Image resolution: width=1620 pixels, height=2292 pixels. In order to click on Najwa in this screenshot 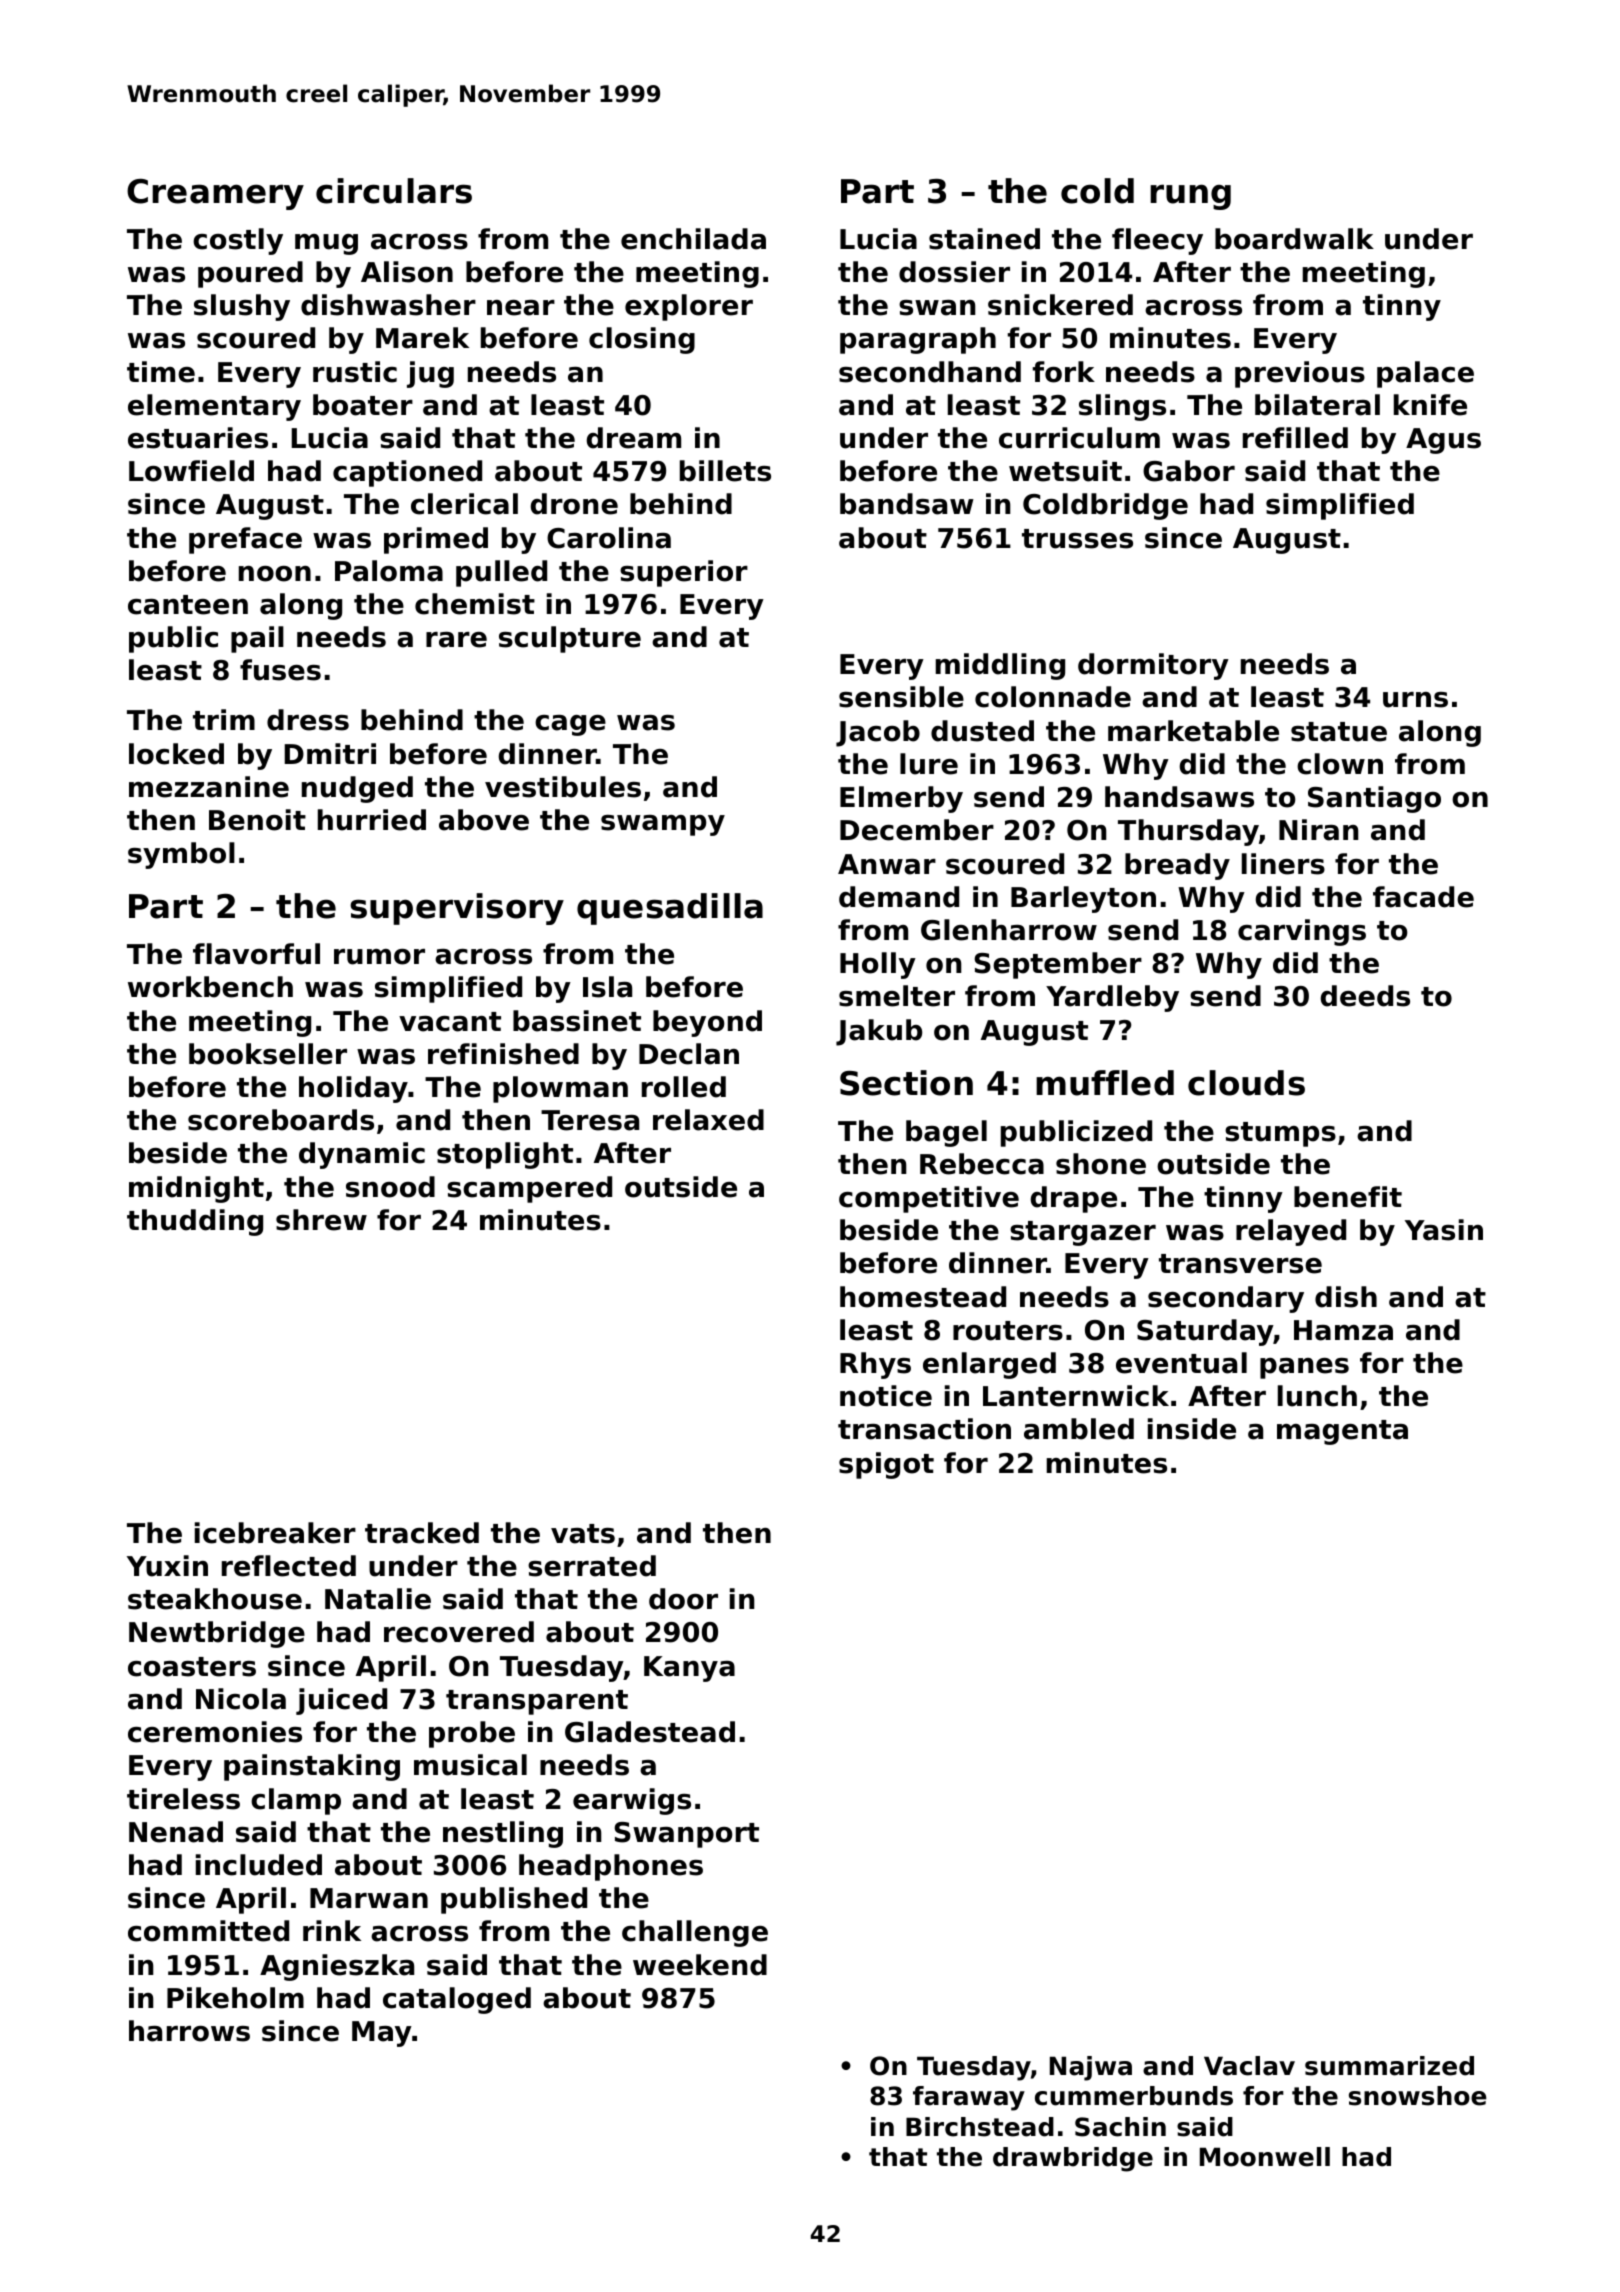, I will do `click(1091, 2068)`.
